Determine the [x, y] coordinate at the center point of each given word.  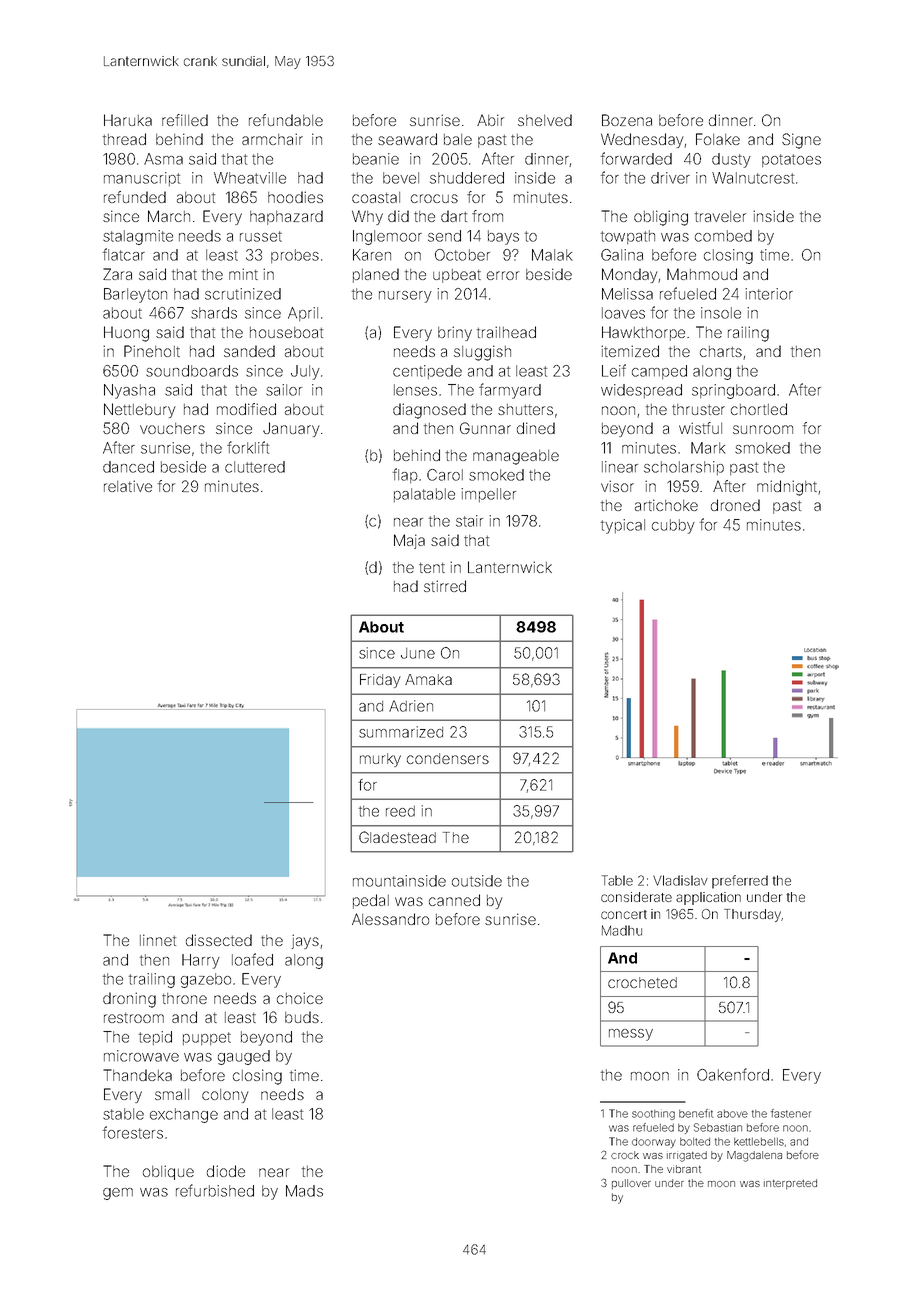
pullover [631, 1184]
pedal [371, 901]
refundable [286, 120]
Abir [490, 120]
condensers [448, 758]
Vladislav [680, 880]
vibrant [684, 1169]
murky [380, 760]
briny [455, 333]
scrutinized [243, 294]
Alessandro [390, 919]
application [708, 898]
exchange [184, 1115]
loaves [623, 313]
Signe [801, 141]
